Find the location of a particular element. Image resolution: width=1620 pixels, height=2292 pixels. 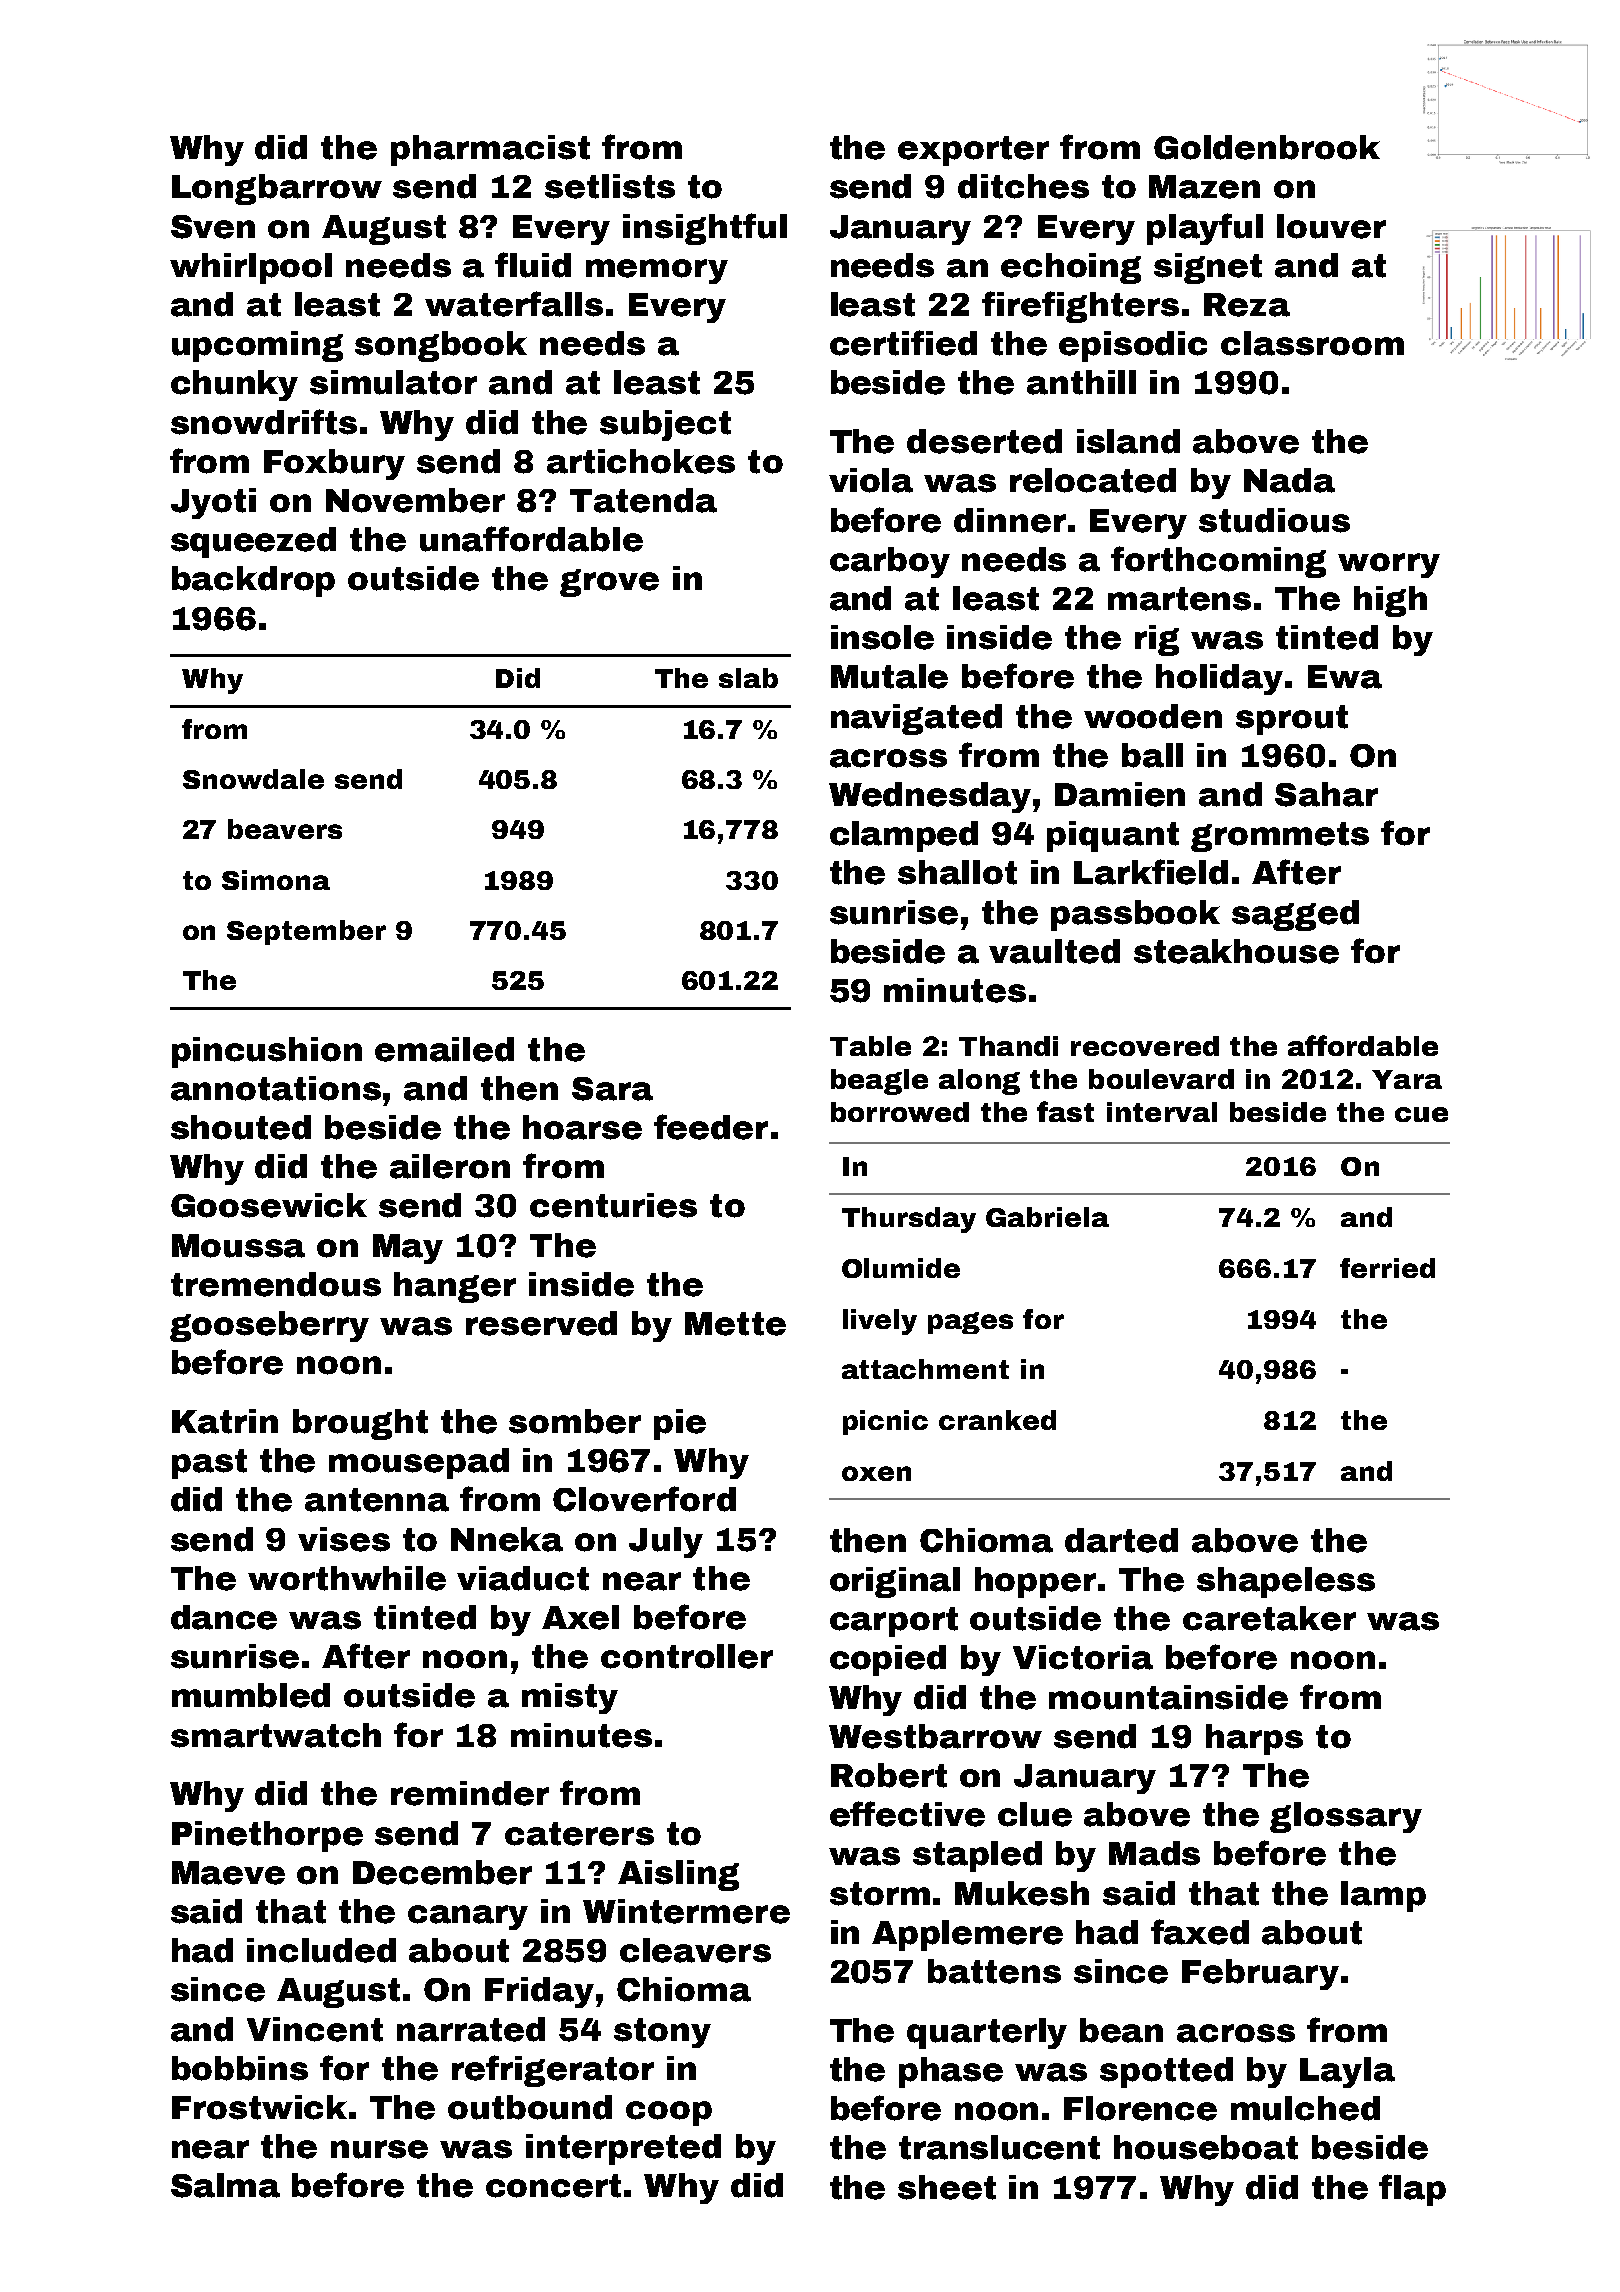

concert is located at coordinates (553, 2186).
